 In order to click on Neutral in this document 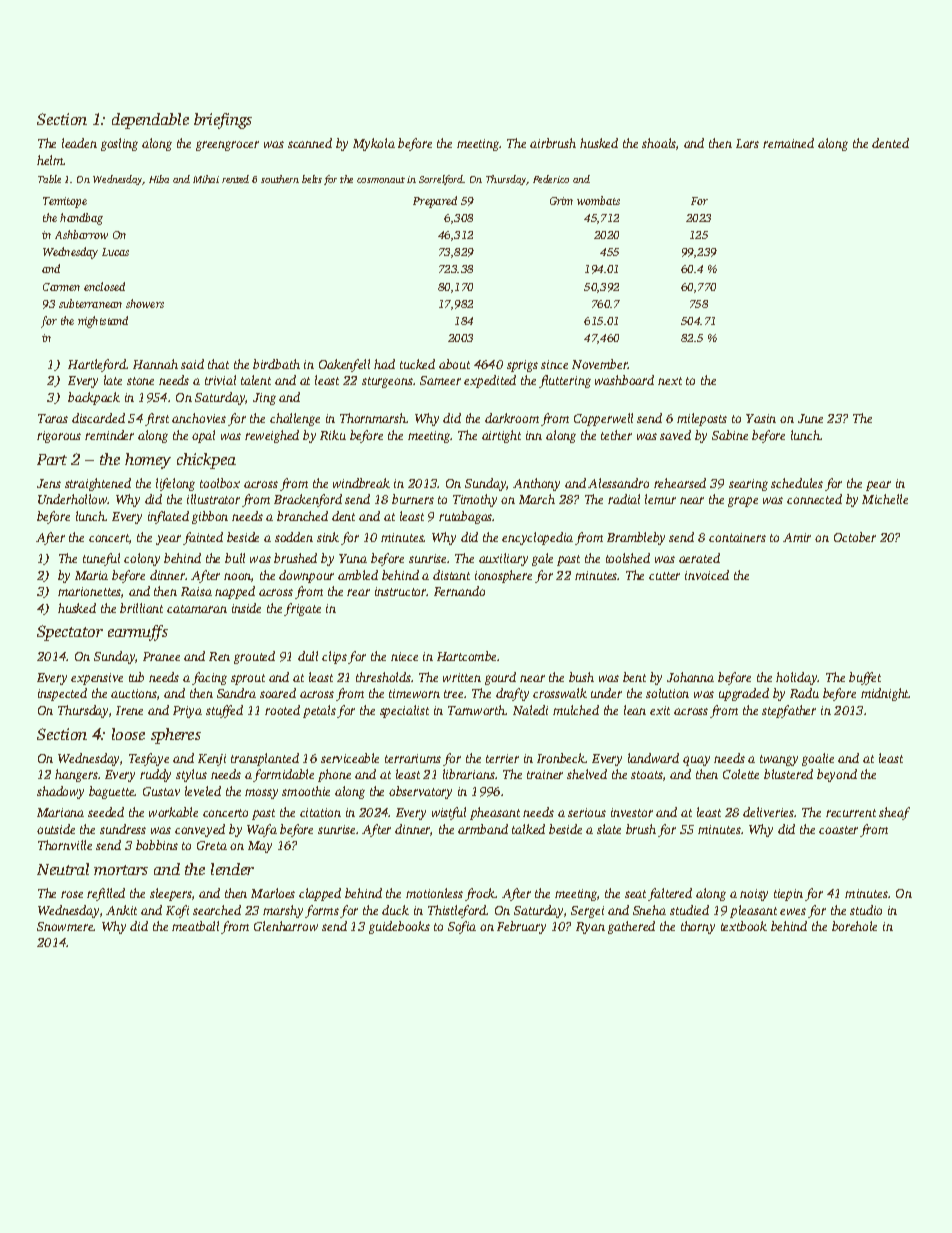, I will do `click(63, 869)`.
